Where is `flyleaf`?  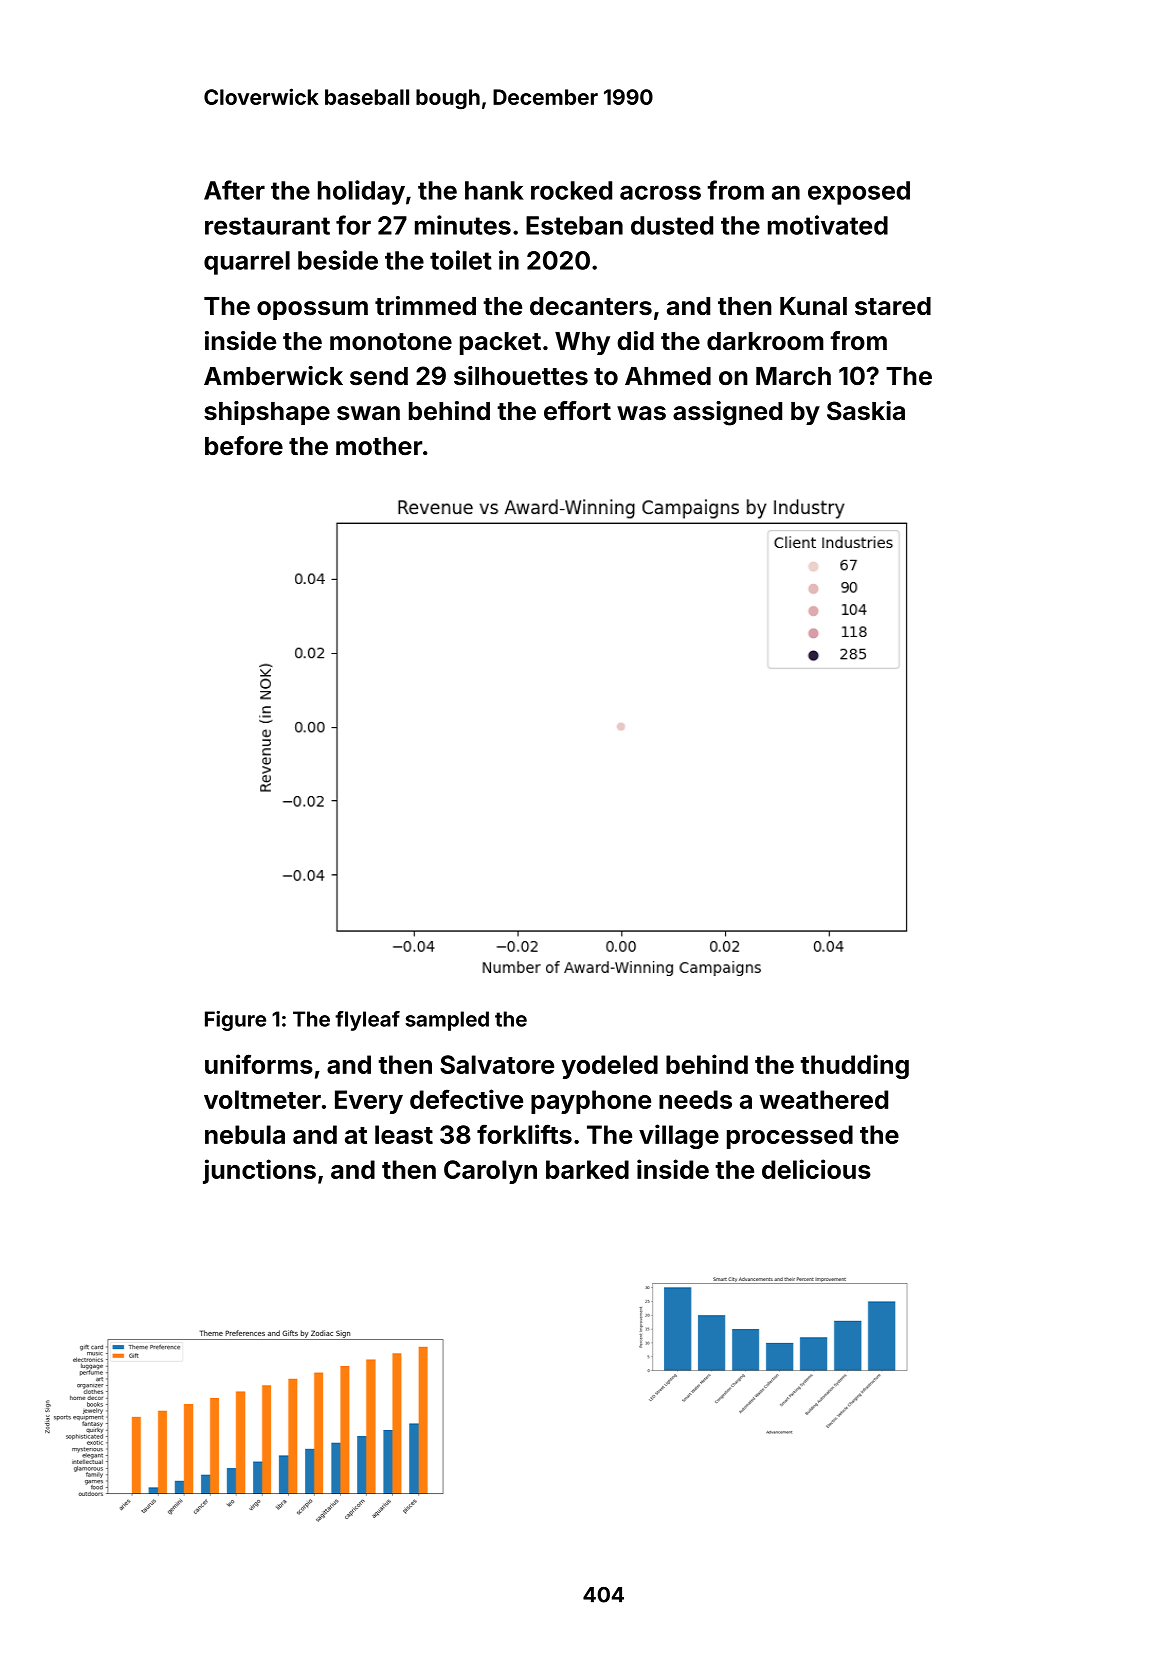 flyleaf is located at coordinates (367, 1021).
